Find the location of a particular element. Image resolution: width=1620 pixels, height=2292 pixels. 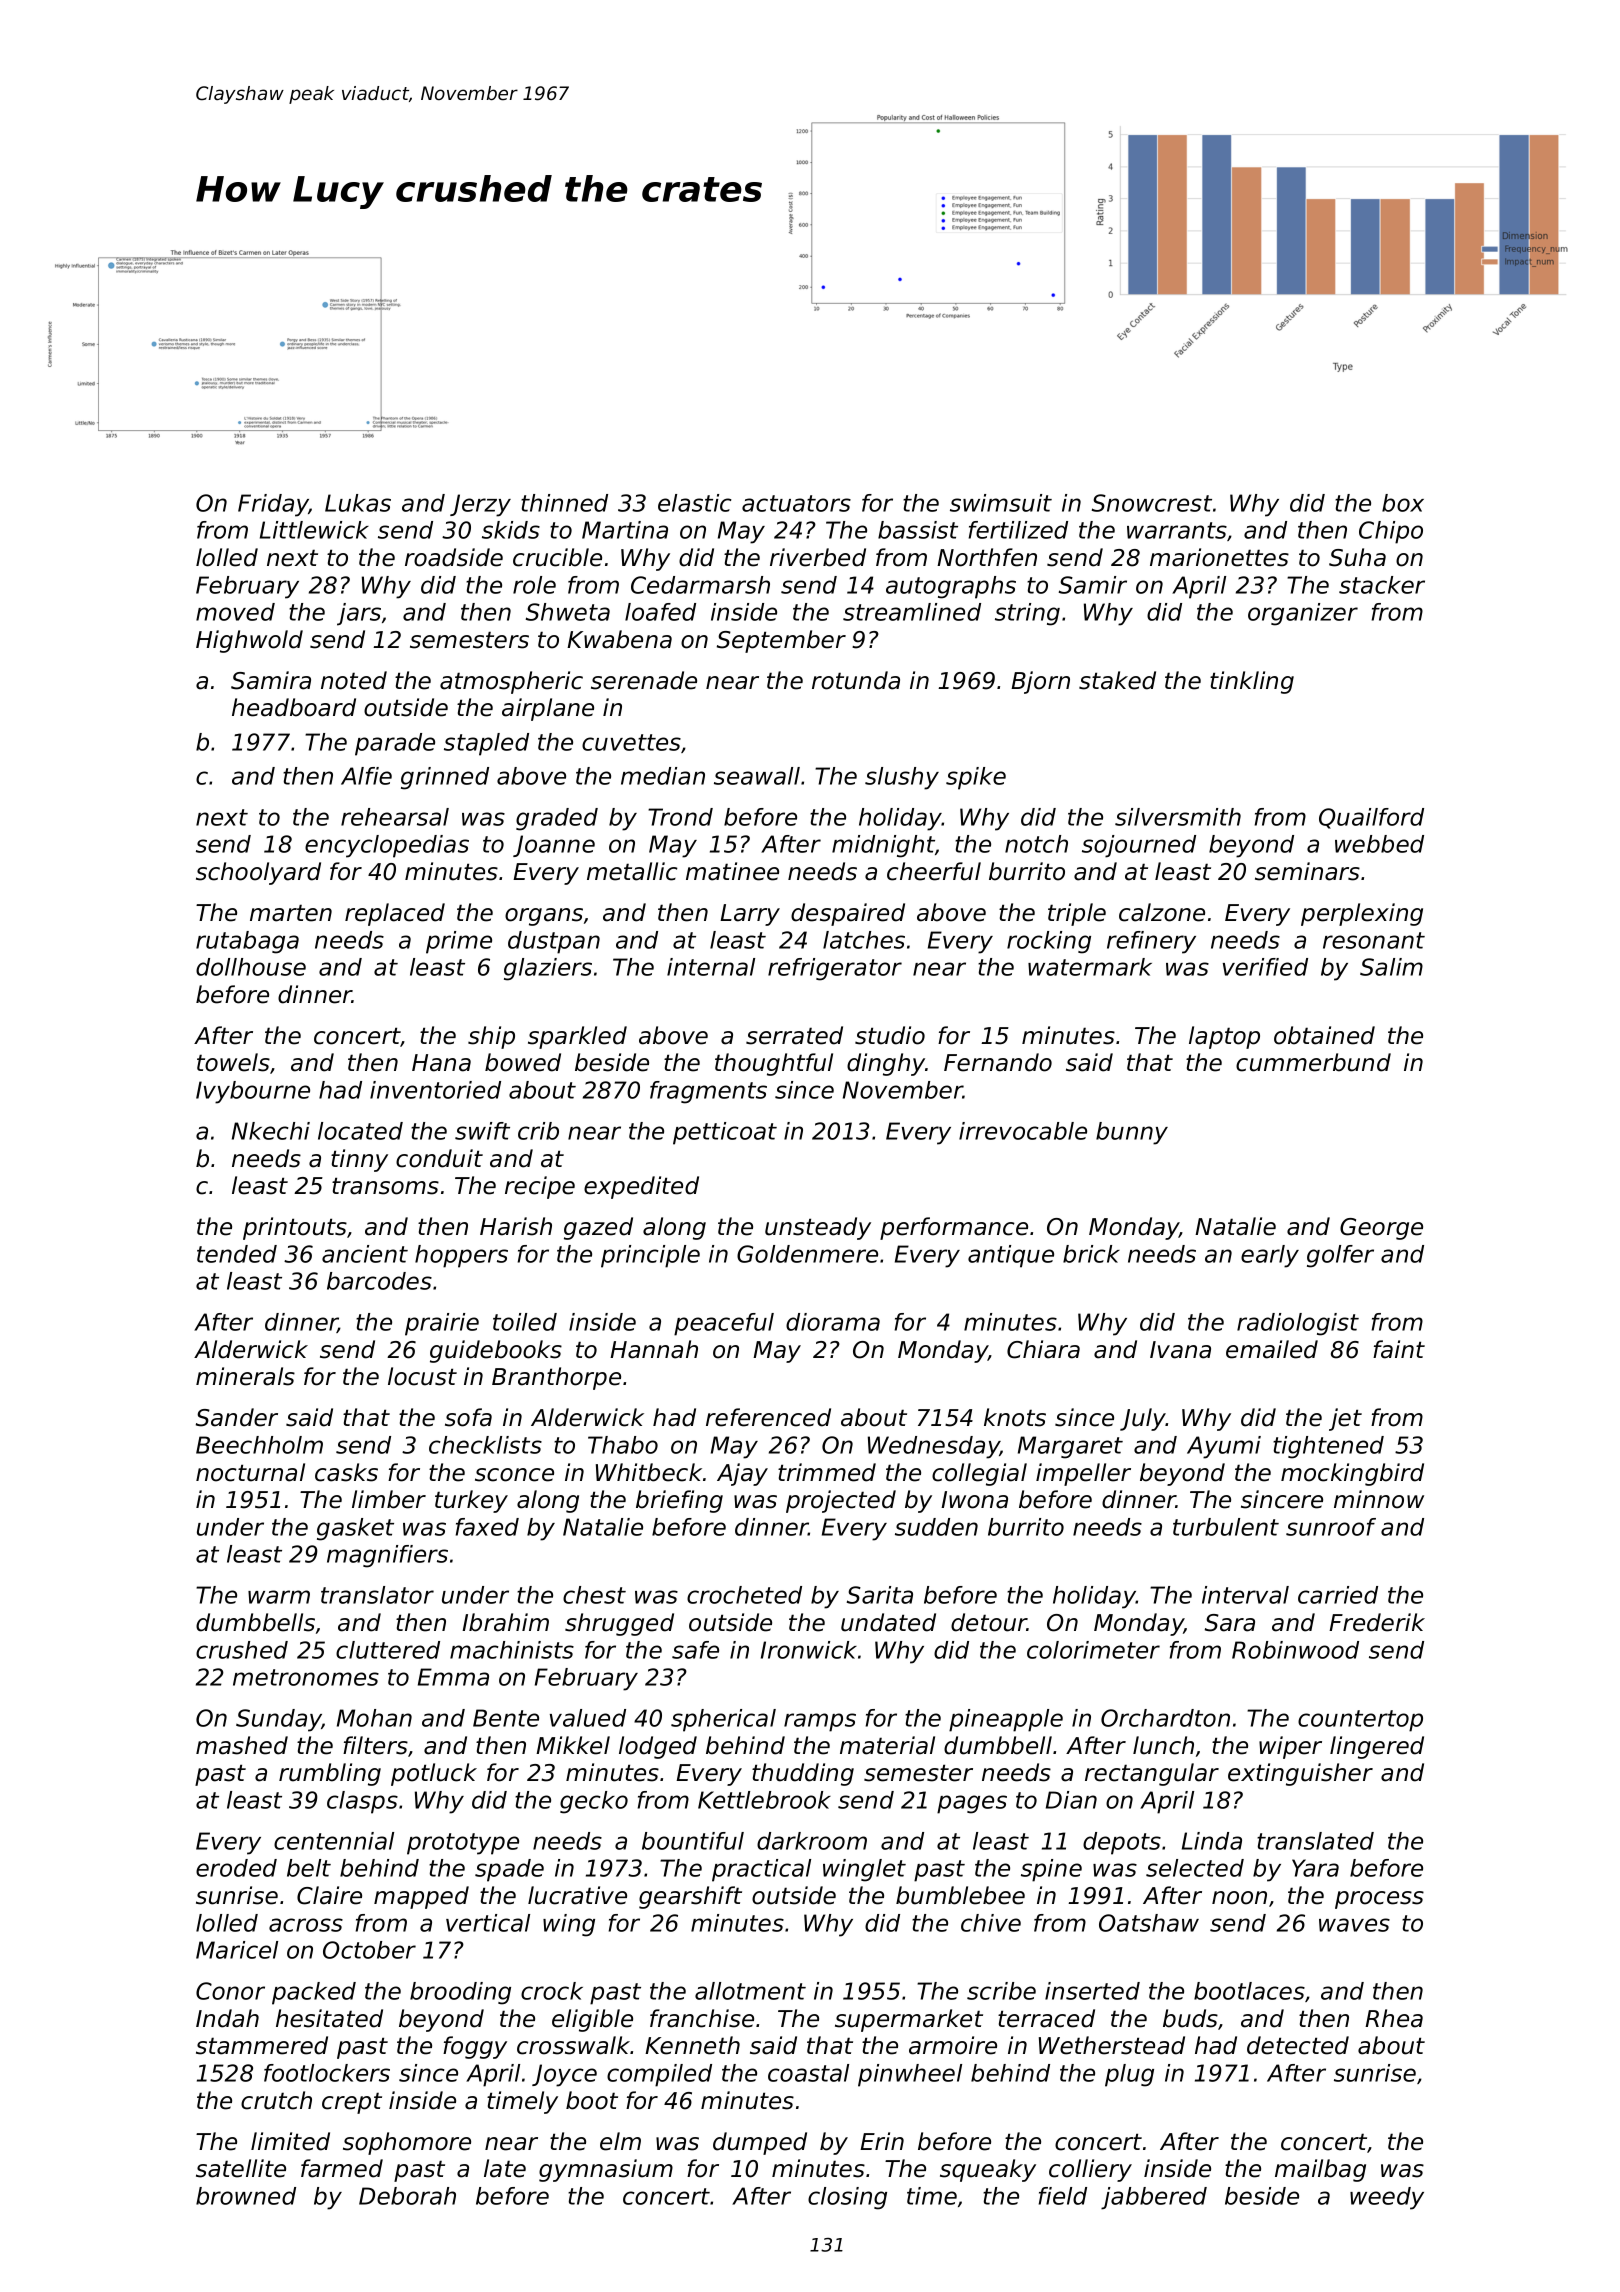

Lukas is located at coordinates (358, 503).
